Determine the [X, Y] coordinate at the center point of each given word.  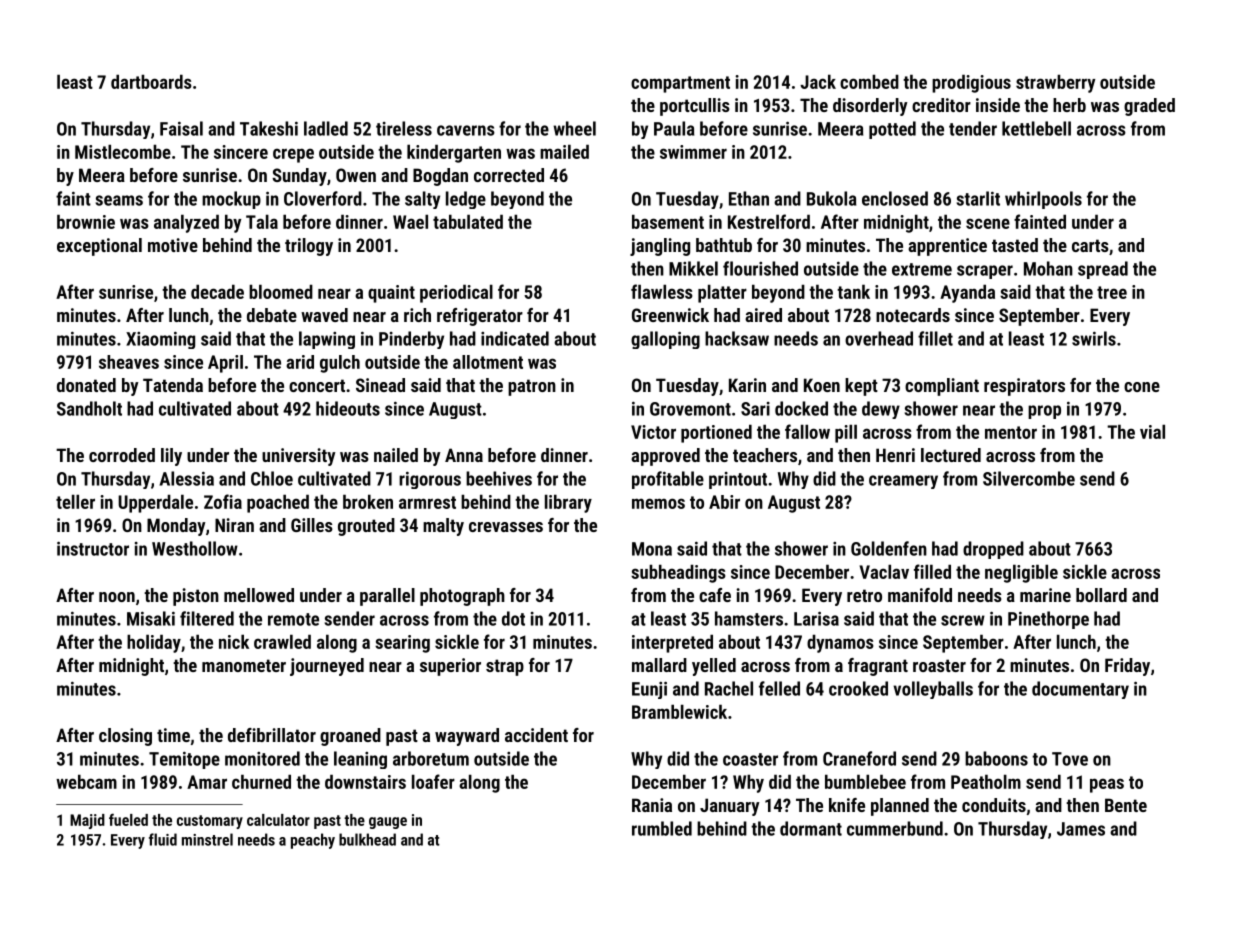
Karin [747, 385]
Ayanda [967, 293]
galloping [665, 340]
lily [171, 457]
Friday [1127, 667]
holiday [154, 643]
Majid [87, 821]
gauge [388, 823]
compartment [680, 84]
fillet [935, 338]
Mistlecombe [123, 151]
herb [1069, 105]
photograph [462, 597]
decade [217, 291]
